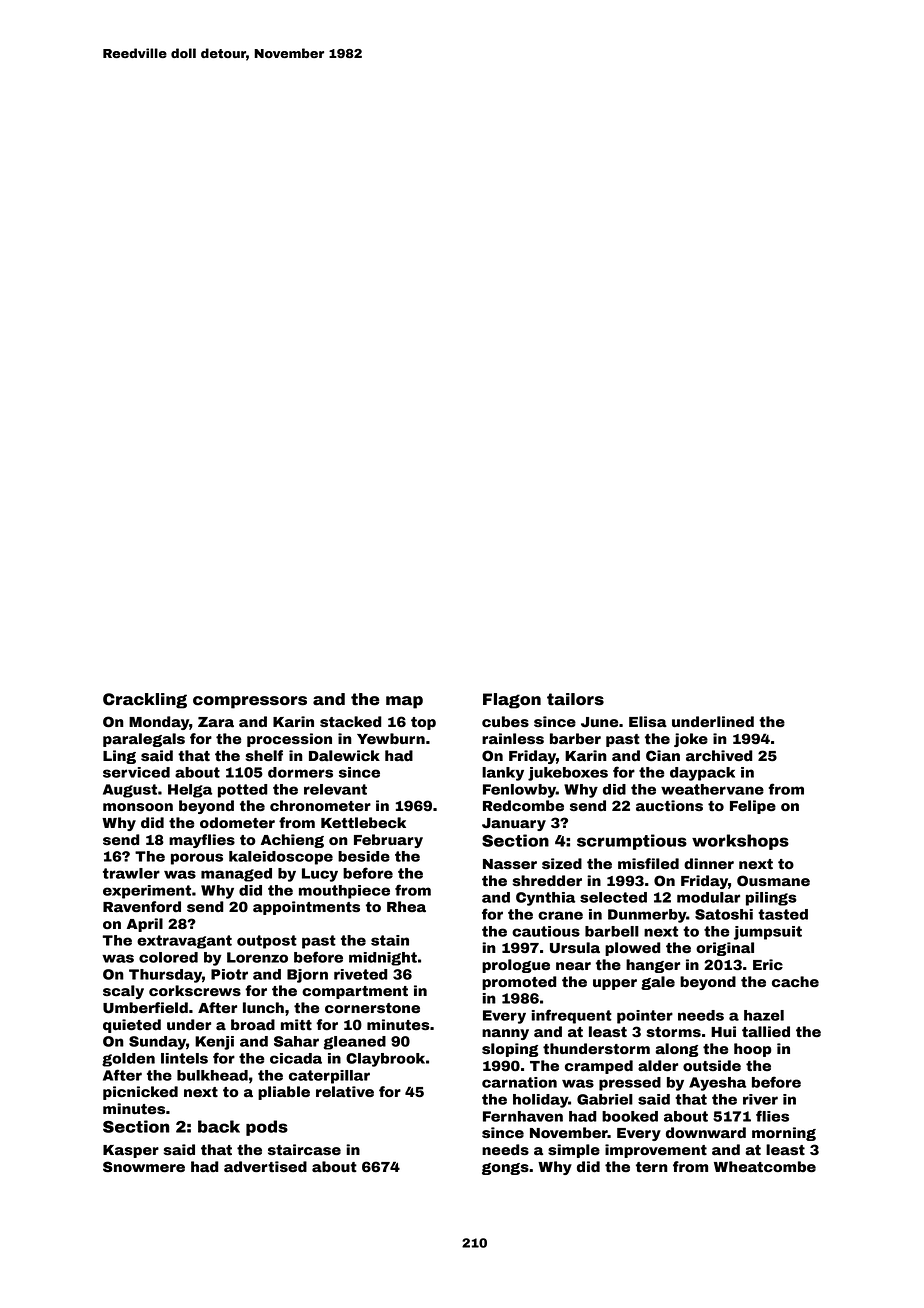  Describe the element at coordinates (766, 1032) in the page. I see `tallied` at that location.
